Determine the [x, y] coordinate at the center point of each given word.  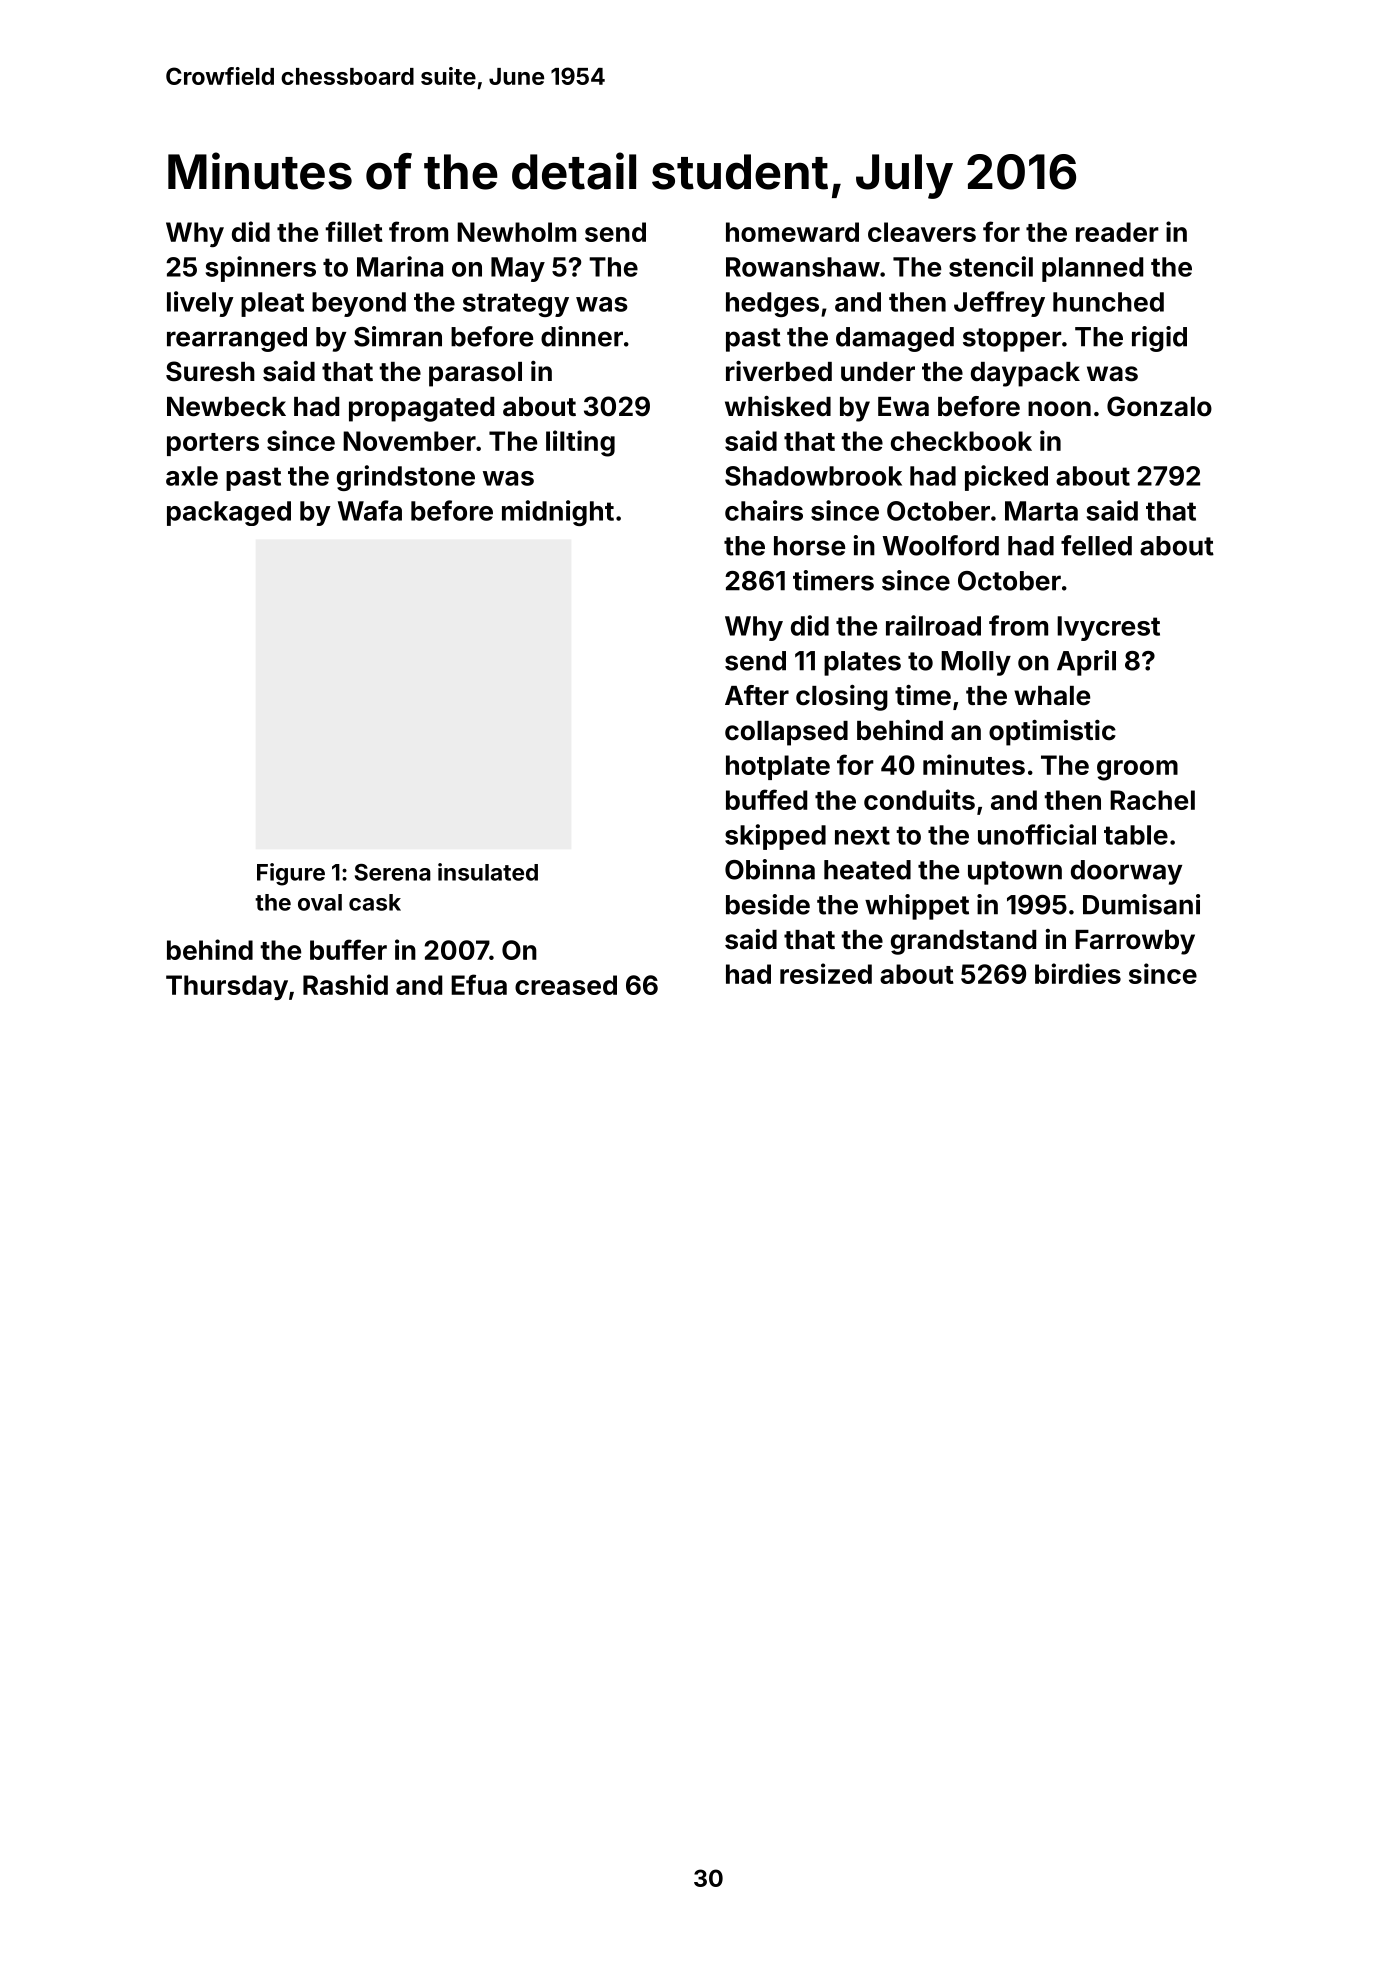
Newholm [516, 232]
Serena [393, 872]
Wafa [370, 510]
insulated [488, 872]
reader [1117, 232]
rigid [1159, 339]
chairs [764, 510]
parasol [475, 374]
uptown [1015, 873]
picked [1006, 478]
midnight [558, 513]
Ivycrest [1108, 628]
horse [809, 546]
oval [320, 902]
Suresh [210, 371]
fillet [354, 231]
